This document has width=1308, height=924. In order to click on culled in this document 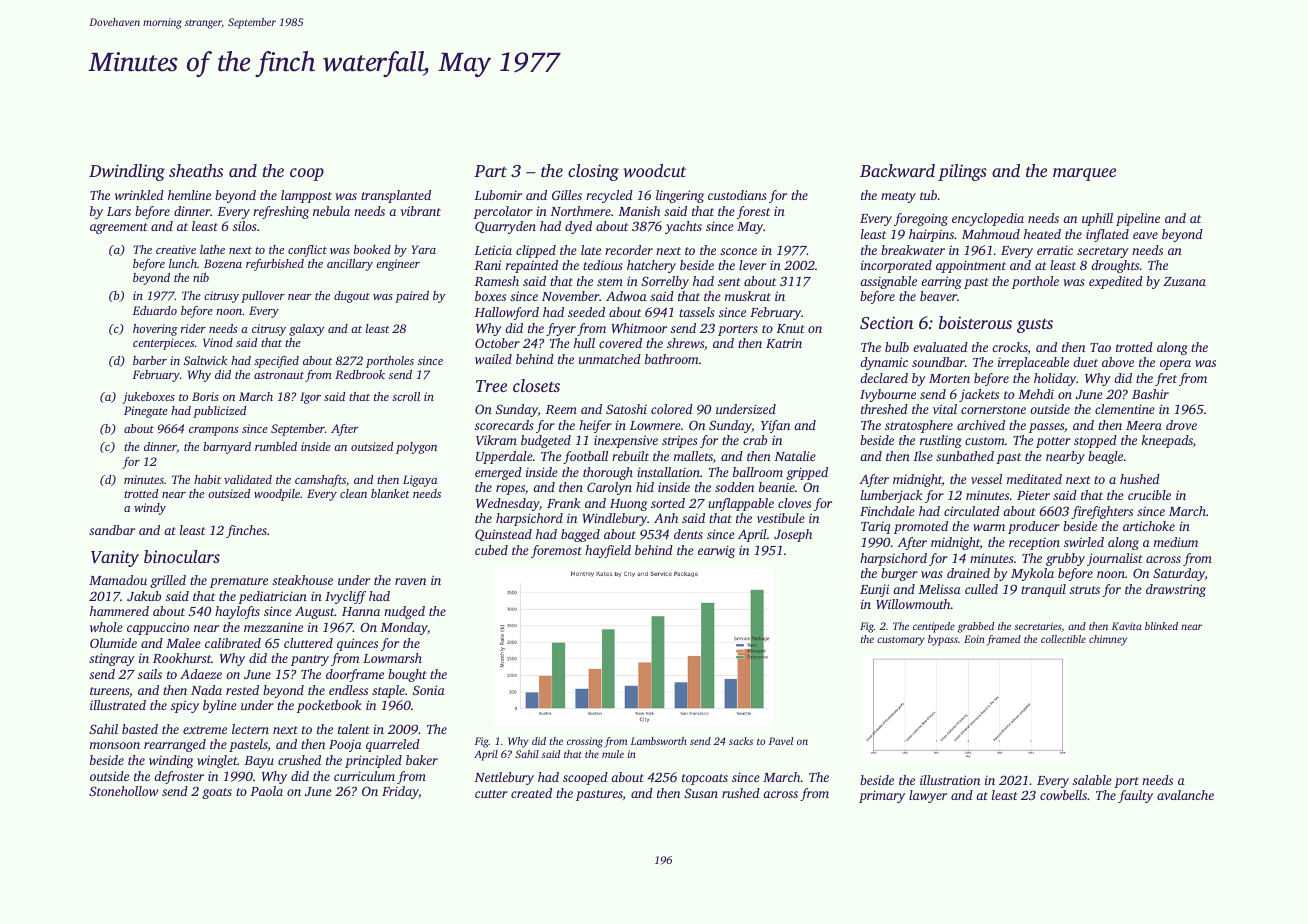, I will do `click(981, 589)`.
